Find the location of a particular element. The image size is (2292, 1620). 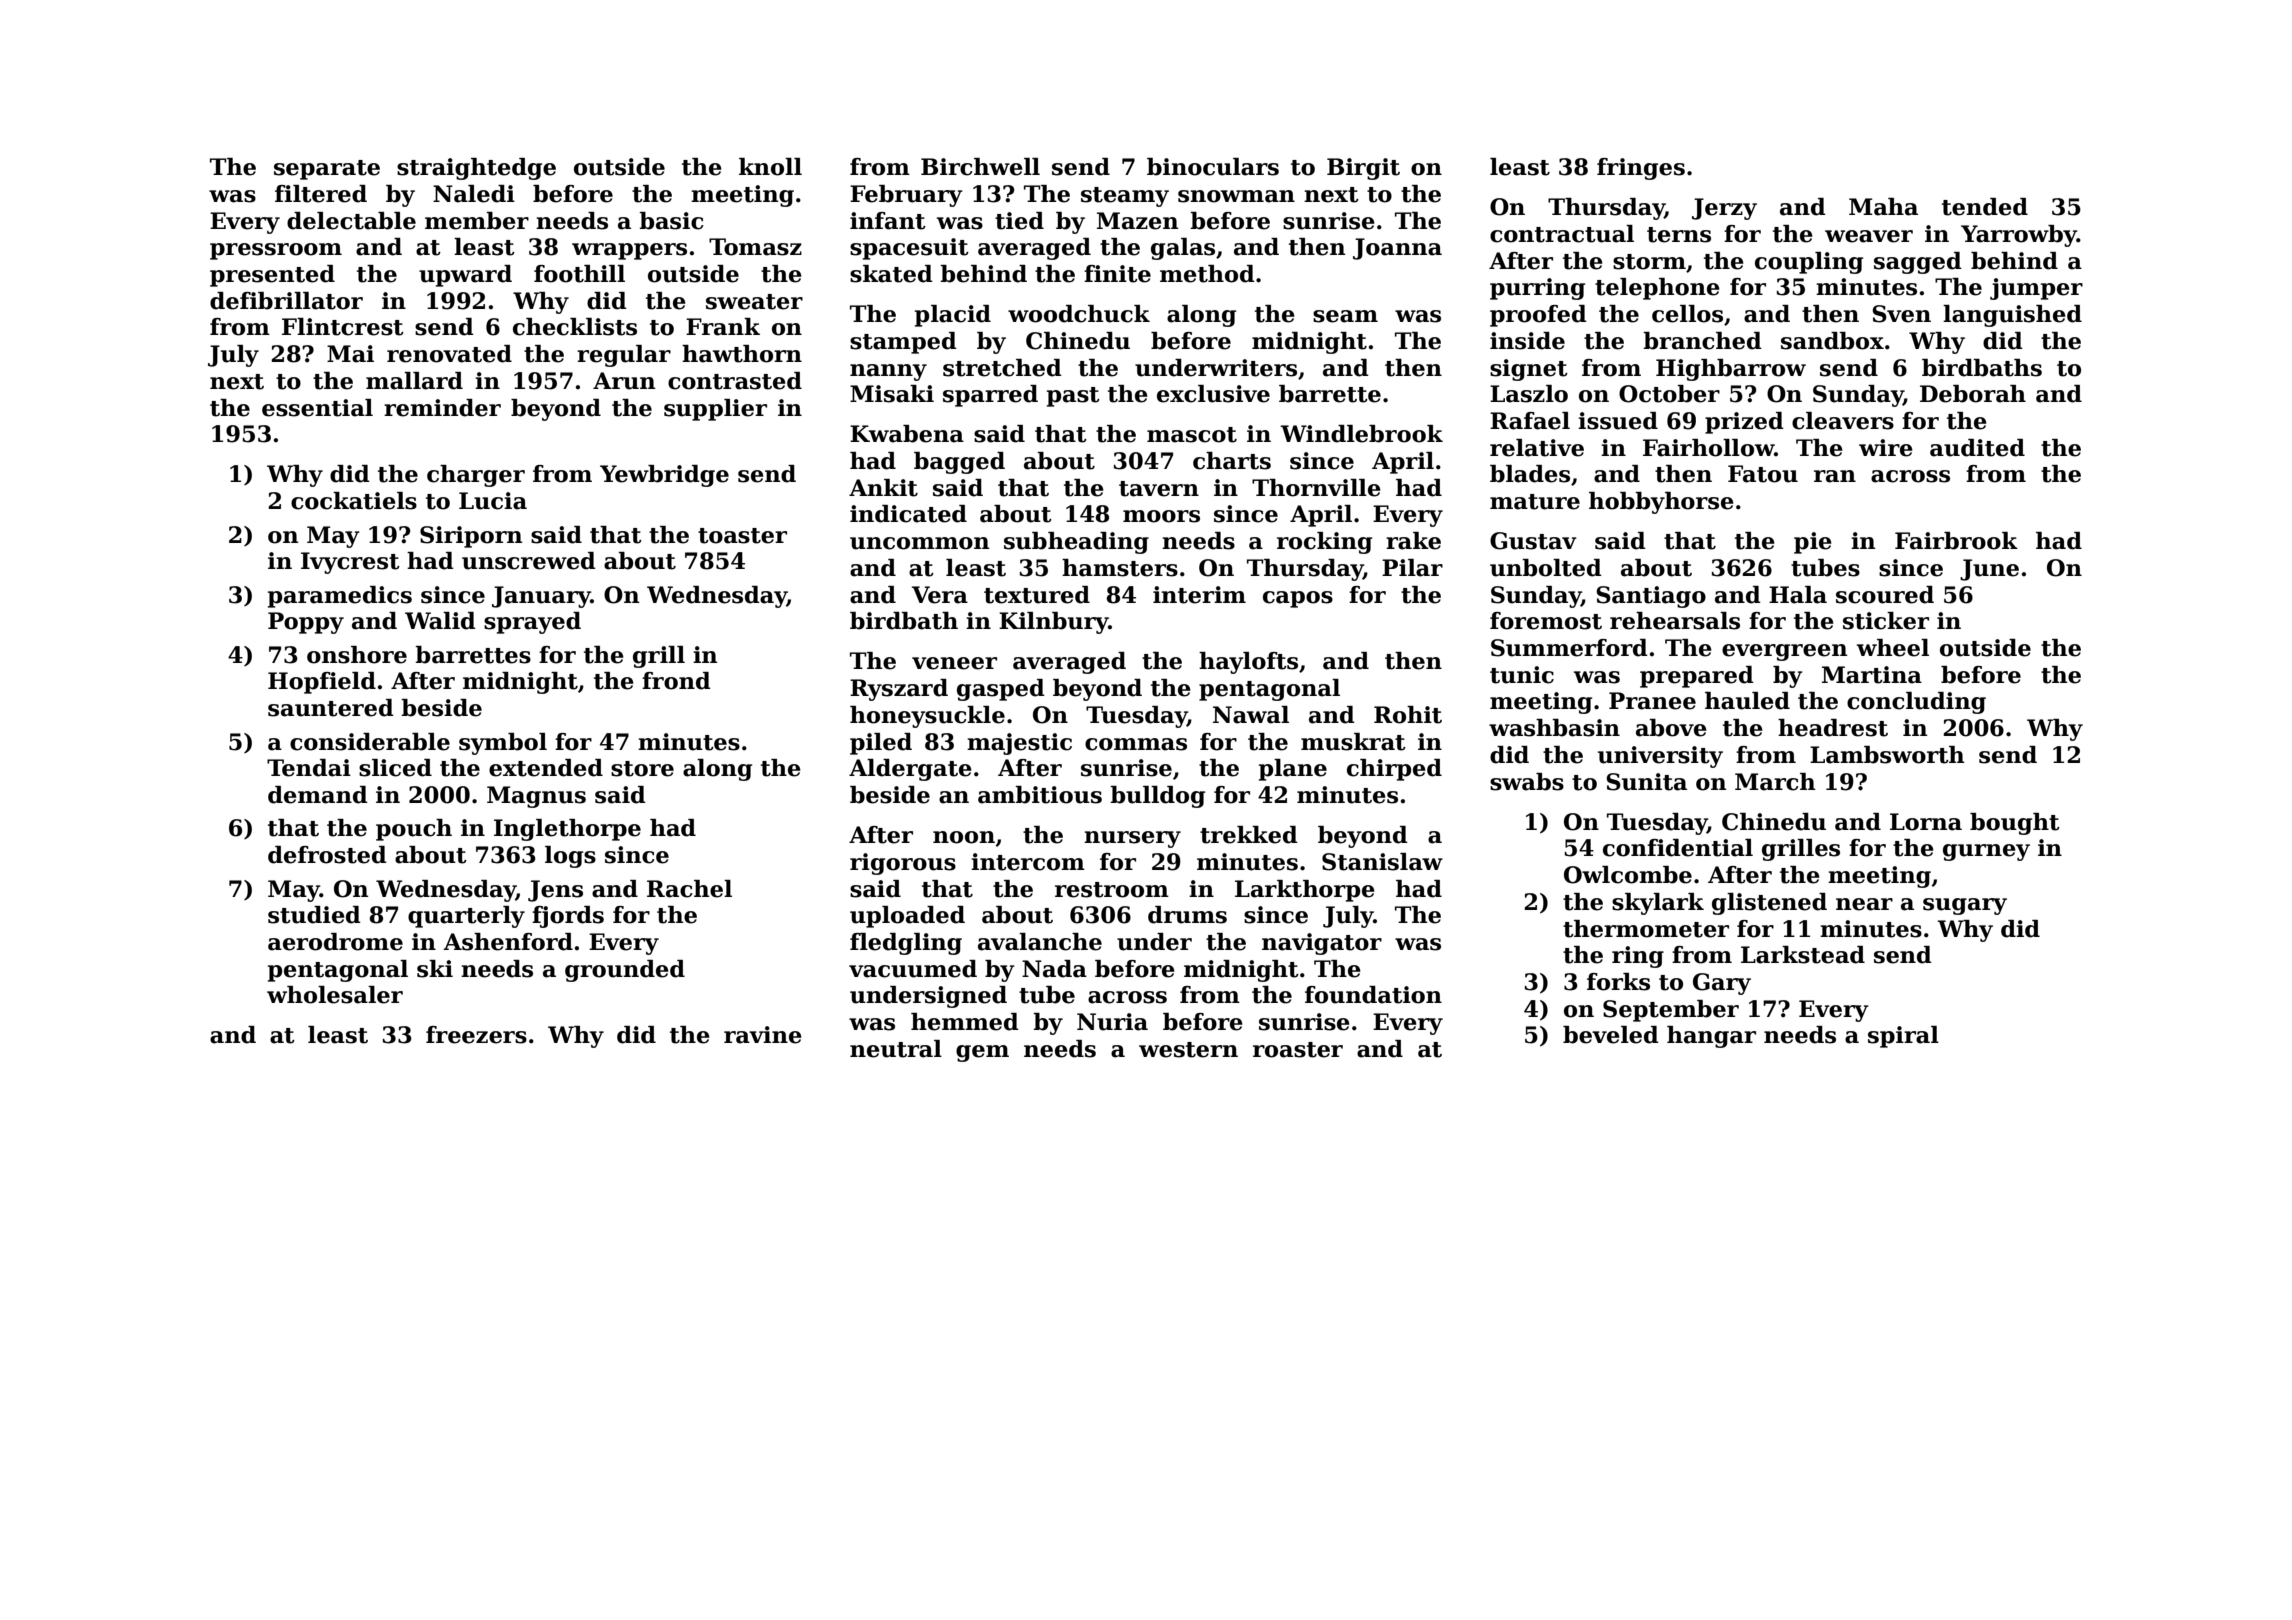

straightedge is located at coordinates (476, 169).
